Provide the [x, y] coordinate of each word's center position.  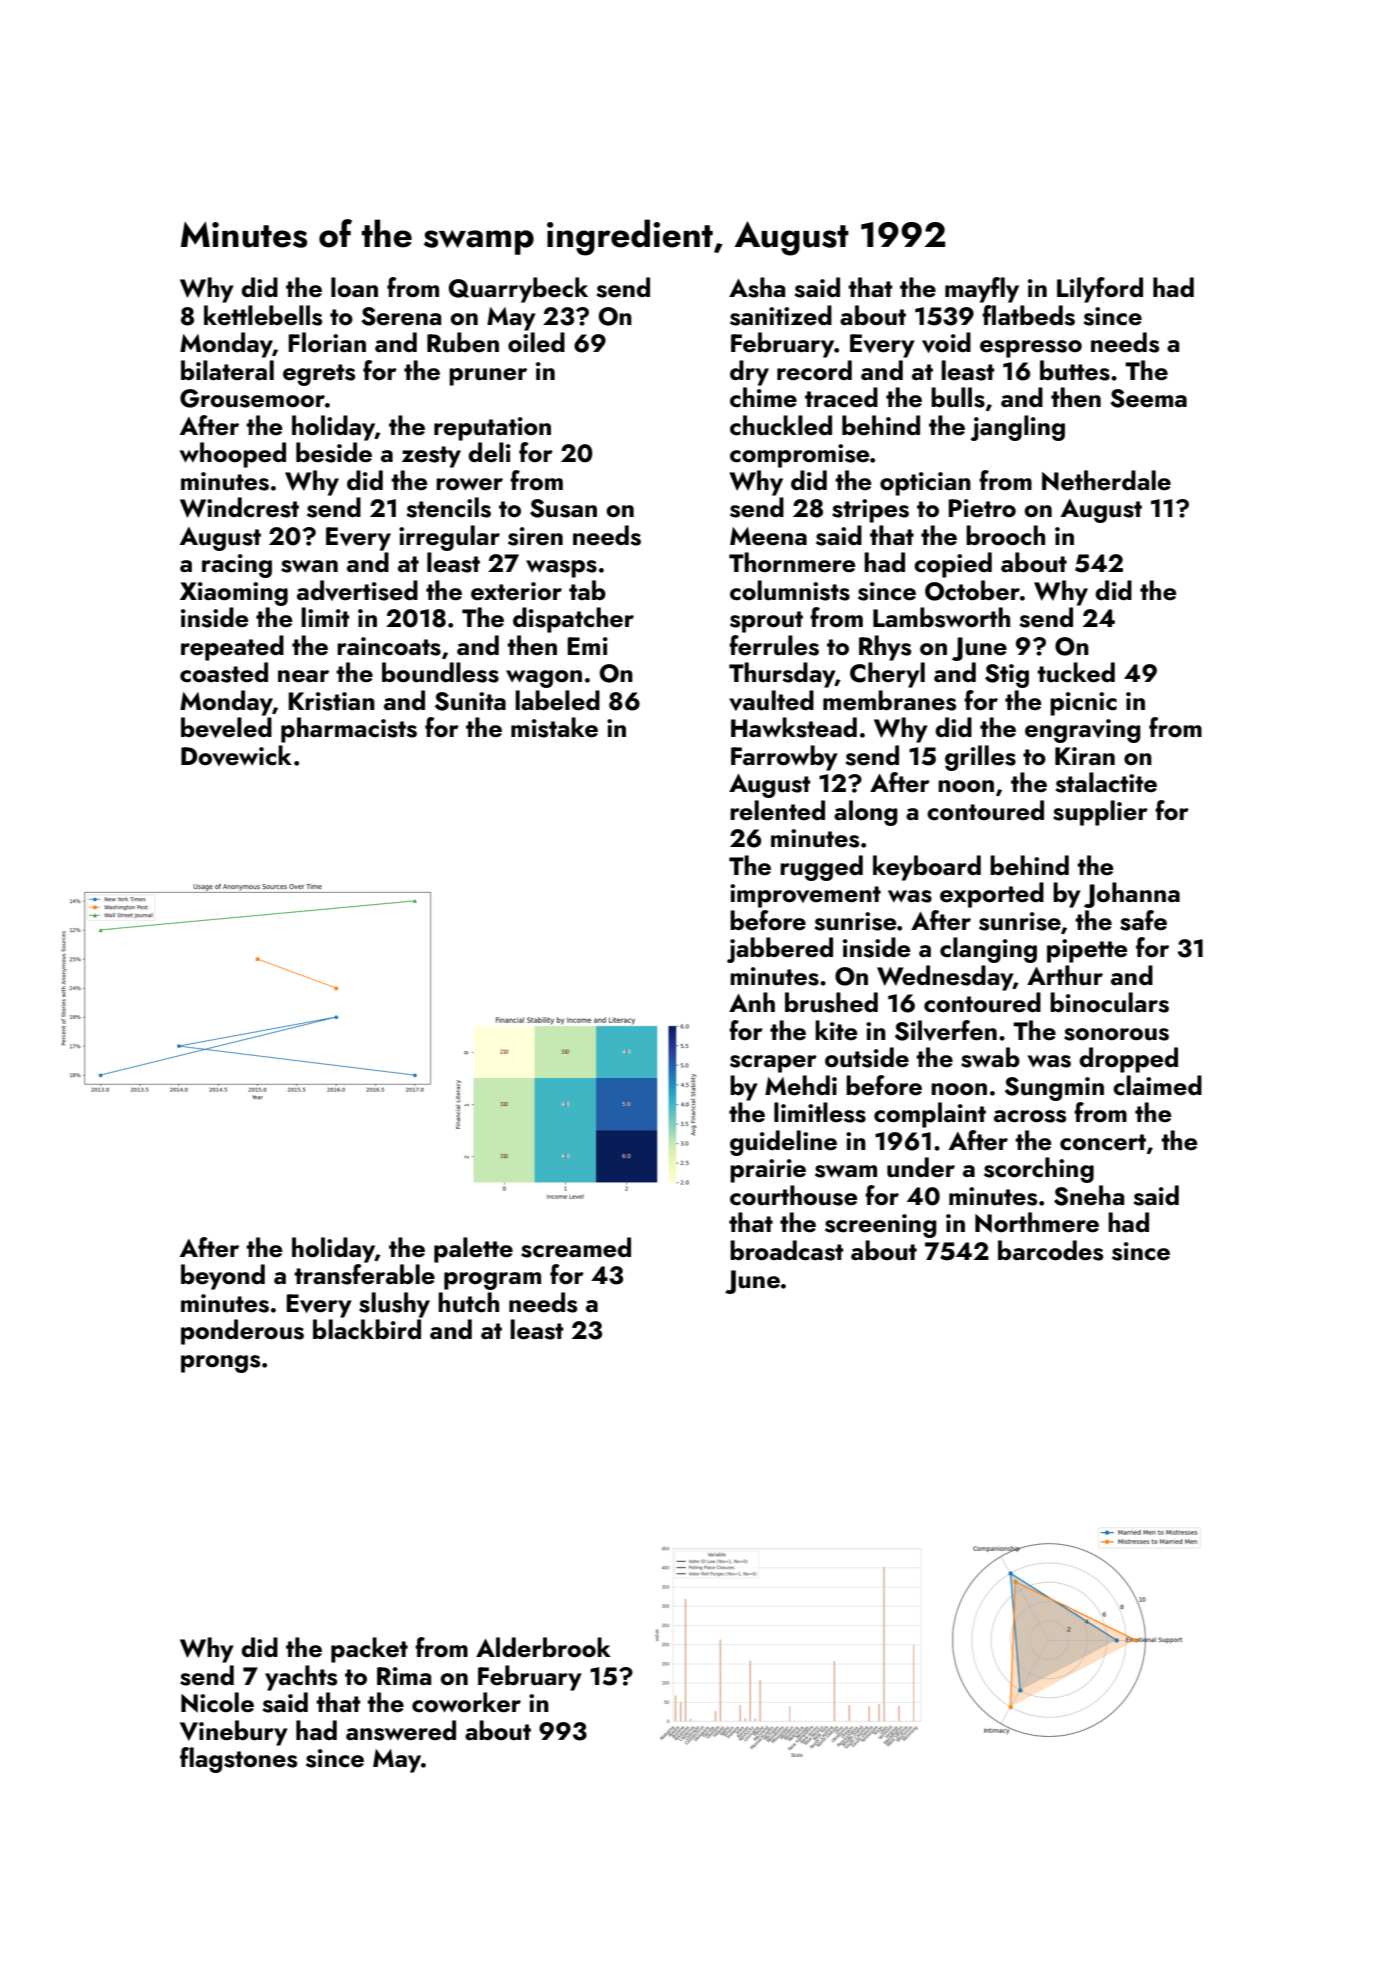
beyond [223, 1277]
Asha [757, 287]
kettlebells [263, 315]
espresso [1031, 349]
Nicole [217, 1702]
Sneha [1089, 1195]
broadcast [787, 1250]
